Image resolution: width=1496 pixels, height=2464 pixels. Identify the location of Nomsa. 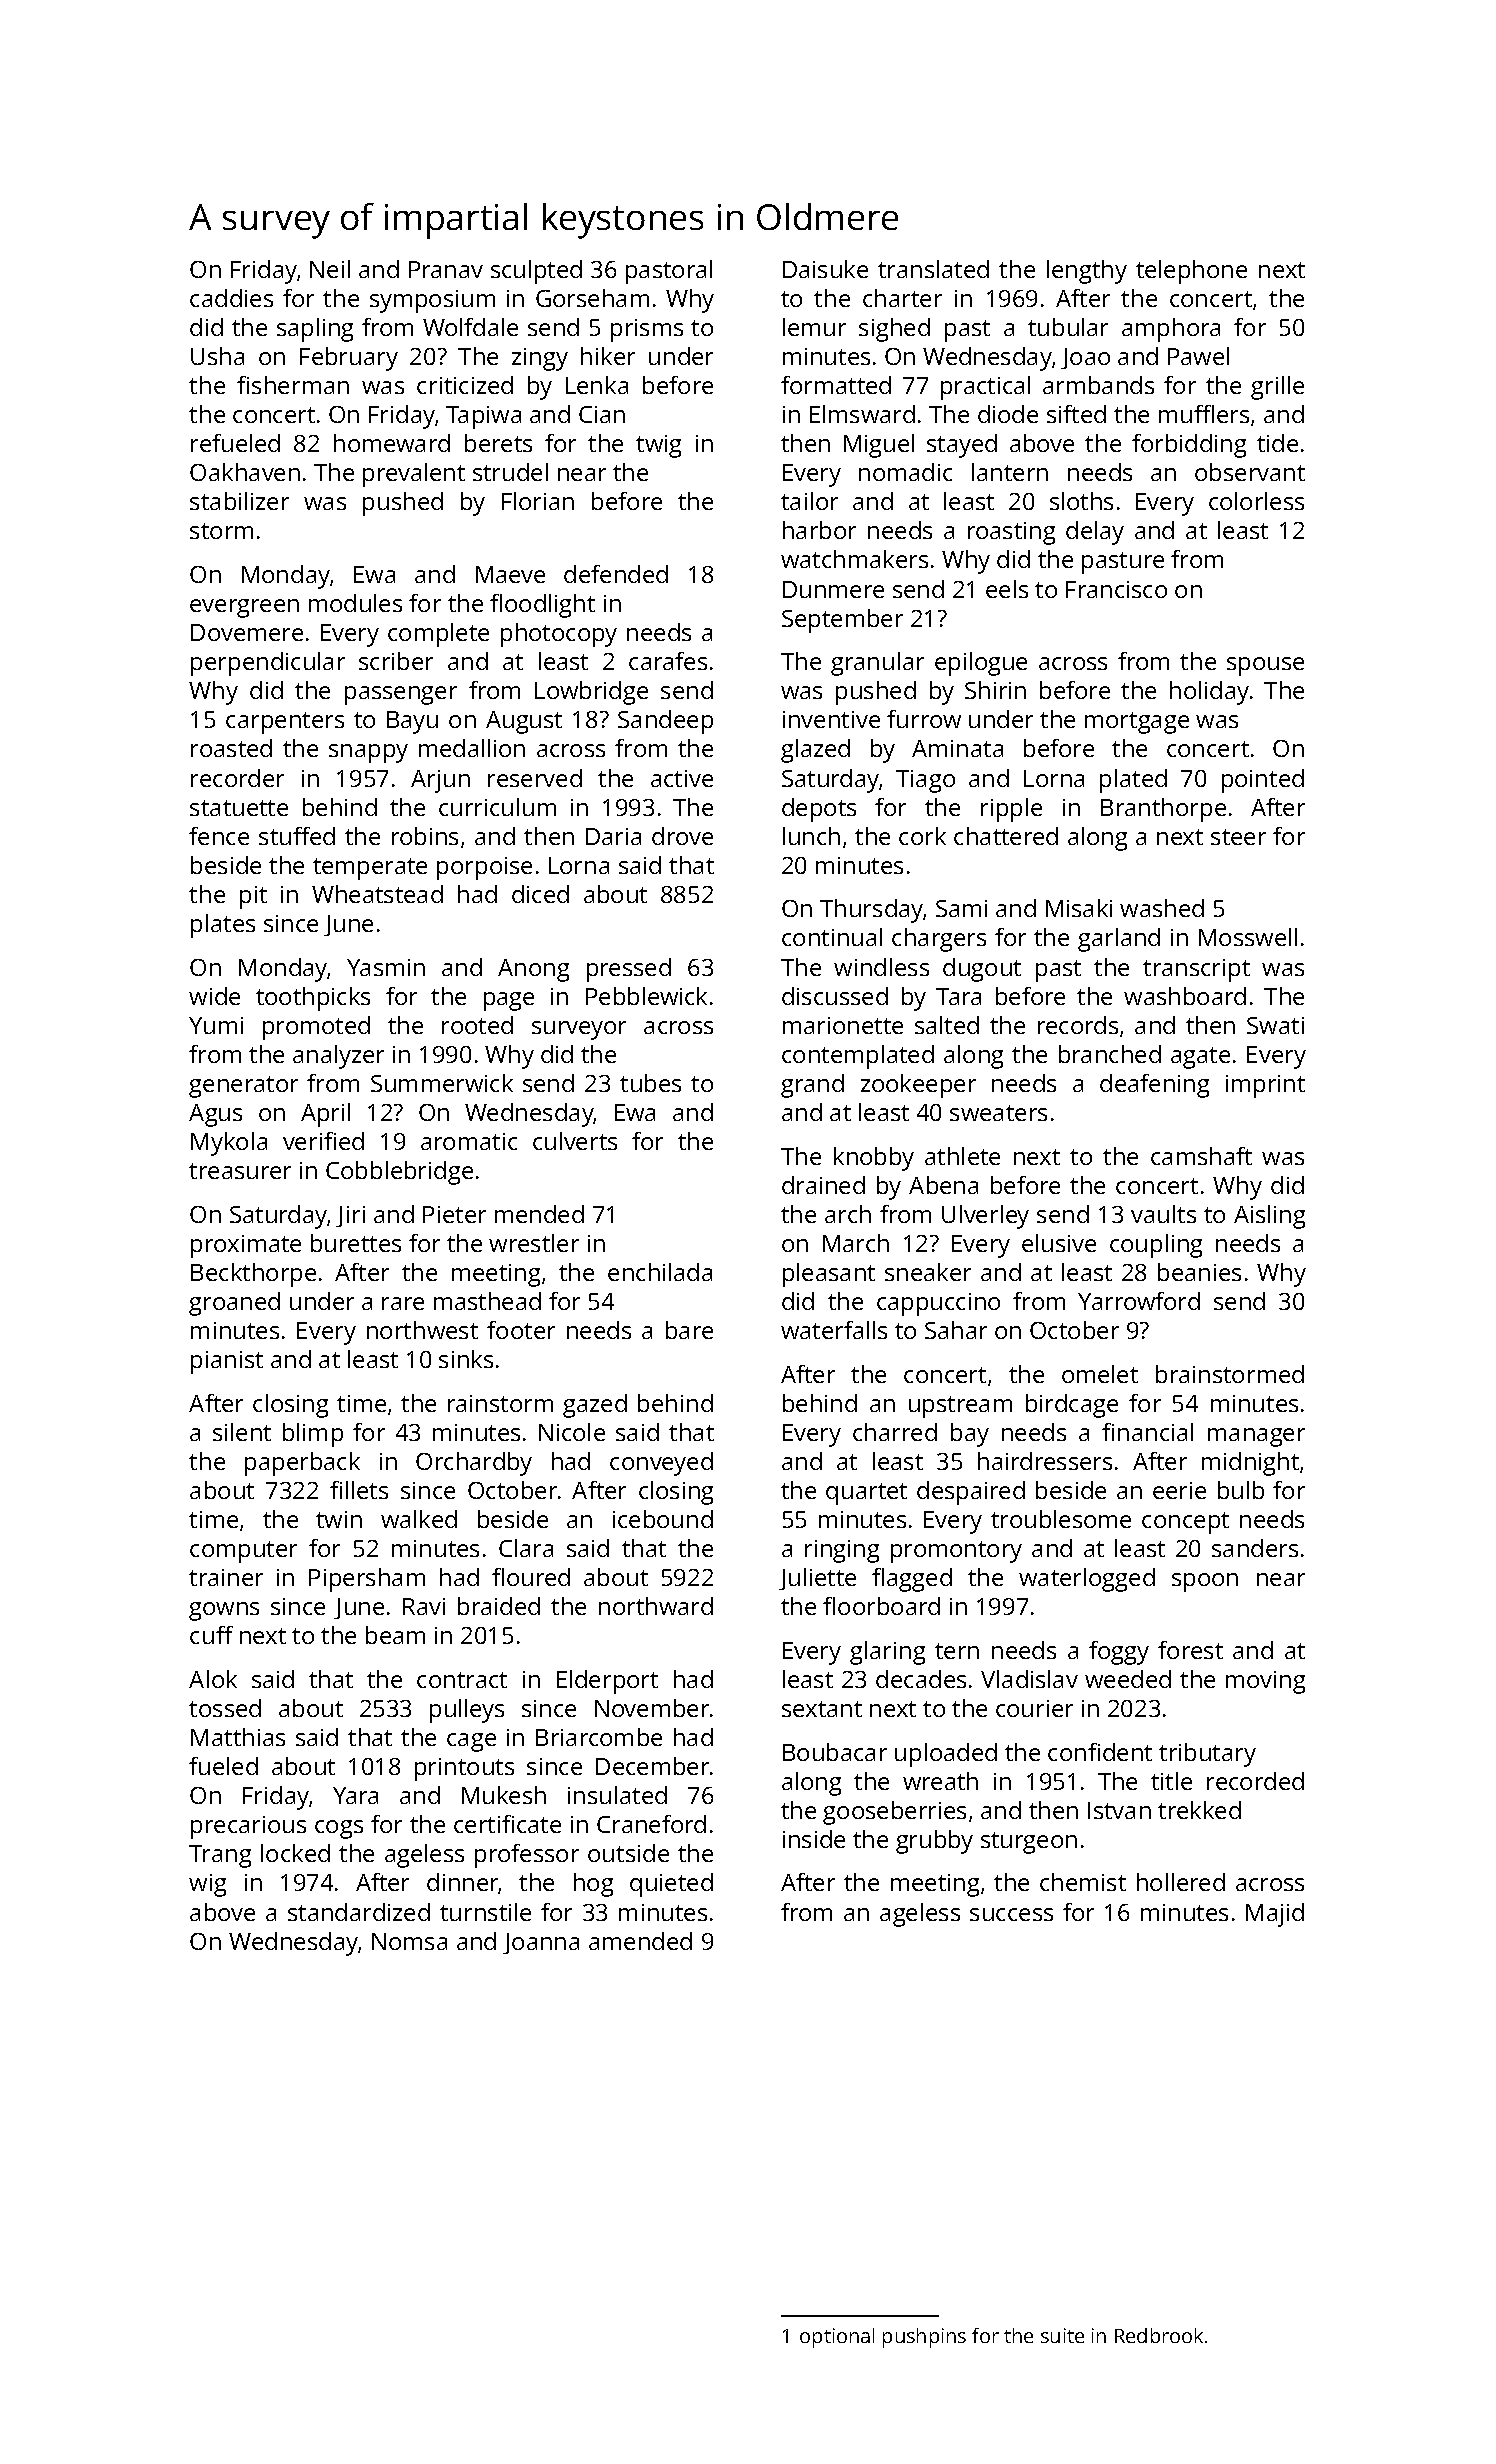
(409, 1941).
